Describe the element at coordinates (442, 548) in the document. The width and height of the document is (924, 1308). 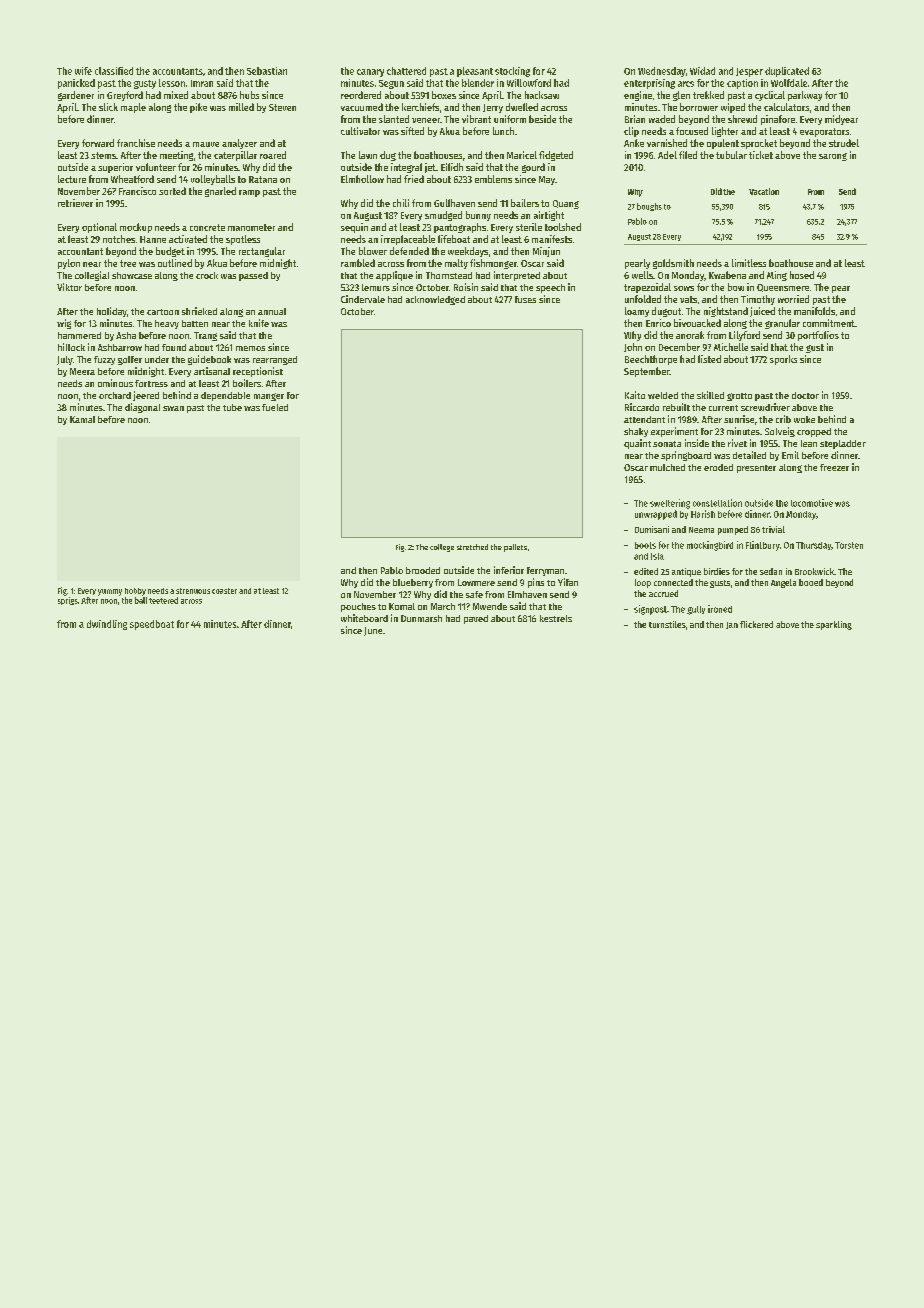
I see `college` at that location.
